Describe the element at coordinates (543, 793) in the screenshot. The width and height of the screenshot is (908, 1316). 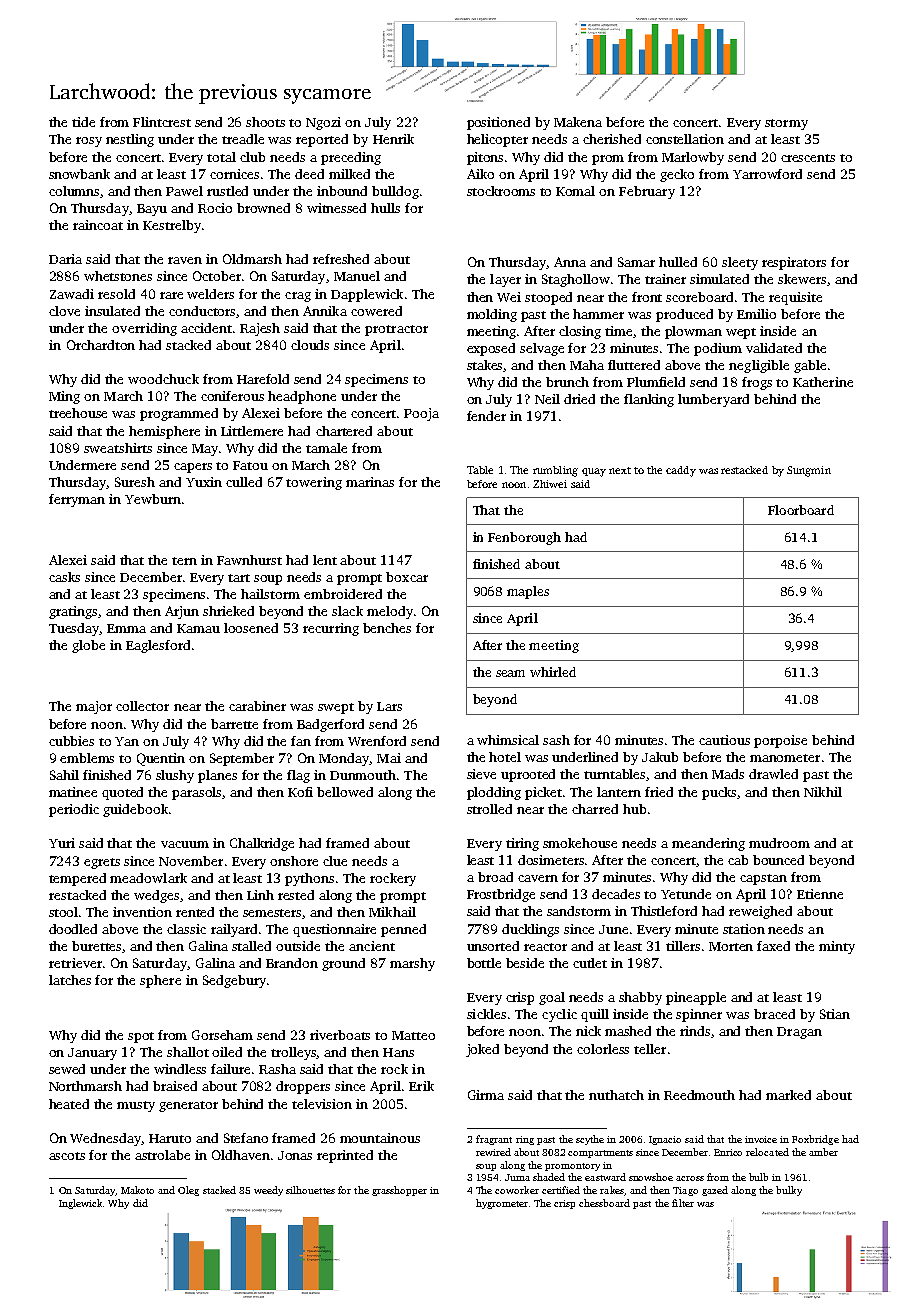
I see `picket` at that location.
